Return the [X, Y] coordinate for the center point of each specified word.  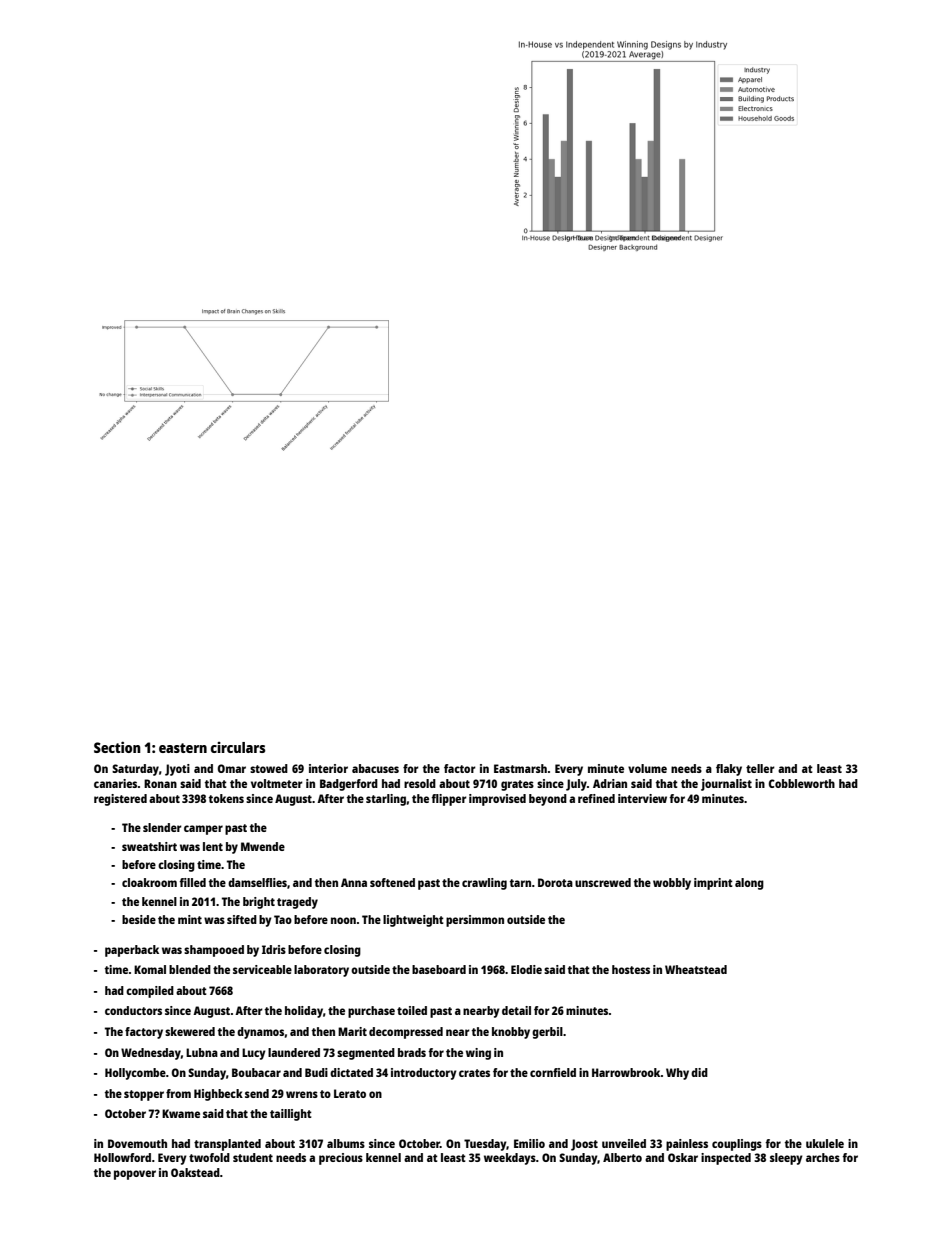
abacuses [375, 768]
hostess [631, 969]
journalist [726, 785]
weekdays [510, 1159]
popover [135, 1175]
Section [117, 747]
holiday [304, 1012]
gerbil [547, 1033]
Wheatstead [696, 969]
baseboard [439, 969]
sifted [242, 919]
